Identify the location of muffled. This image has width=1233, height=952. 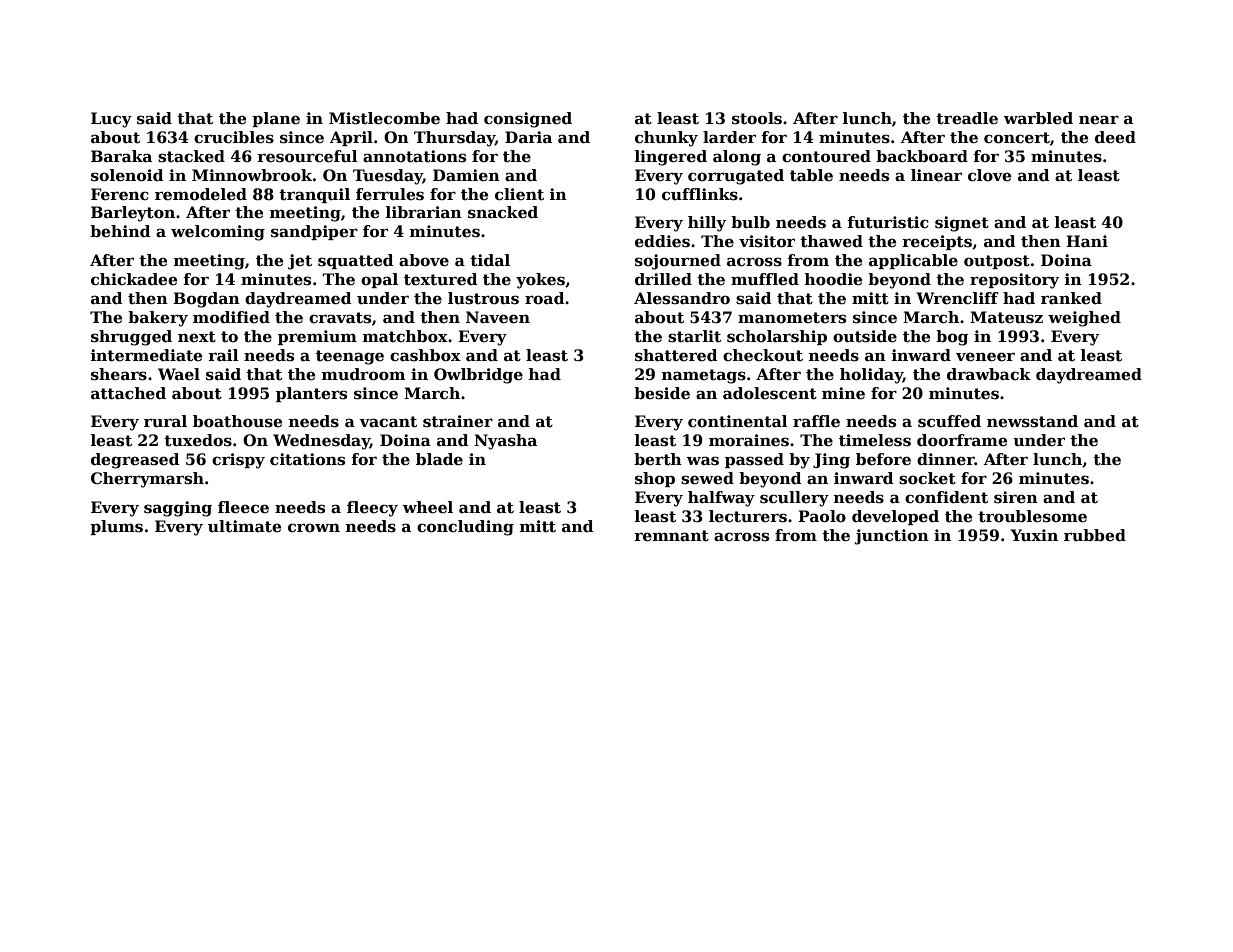
(765, 279).
